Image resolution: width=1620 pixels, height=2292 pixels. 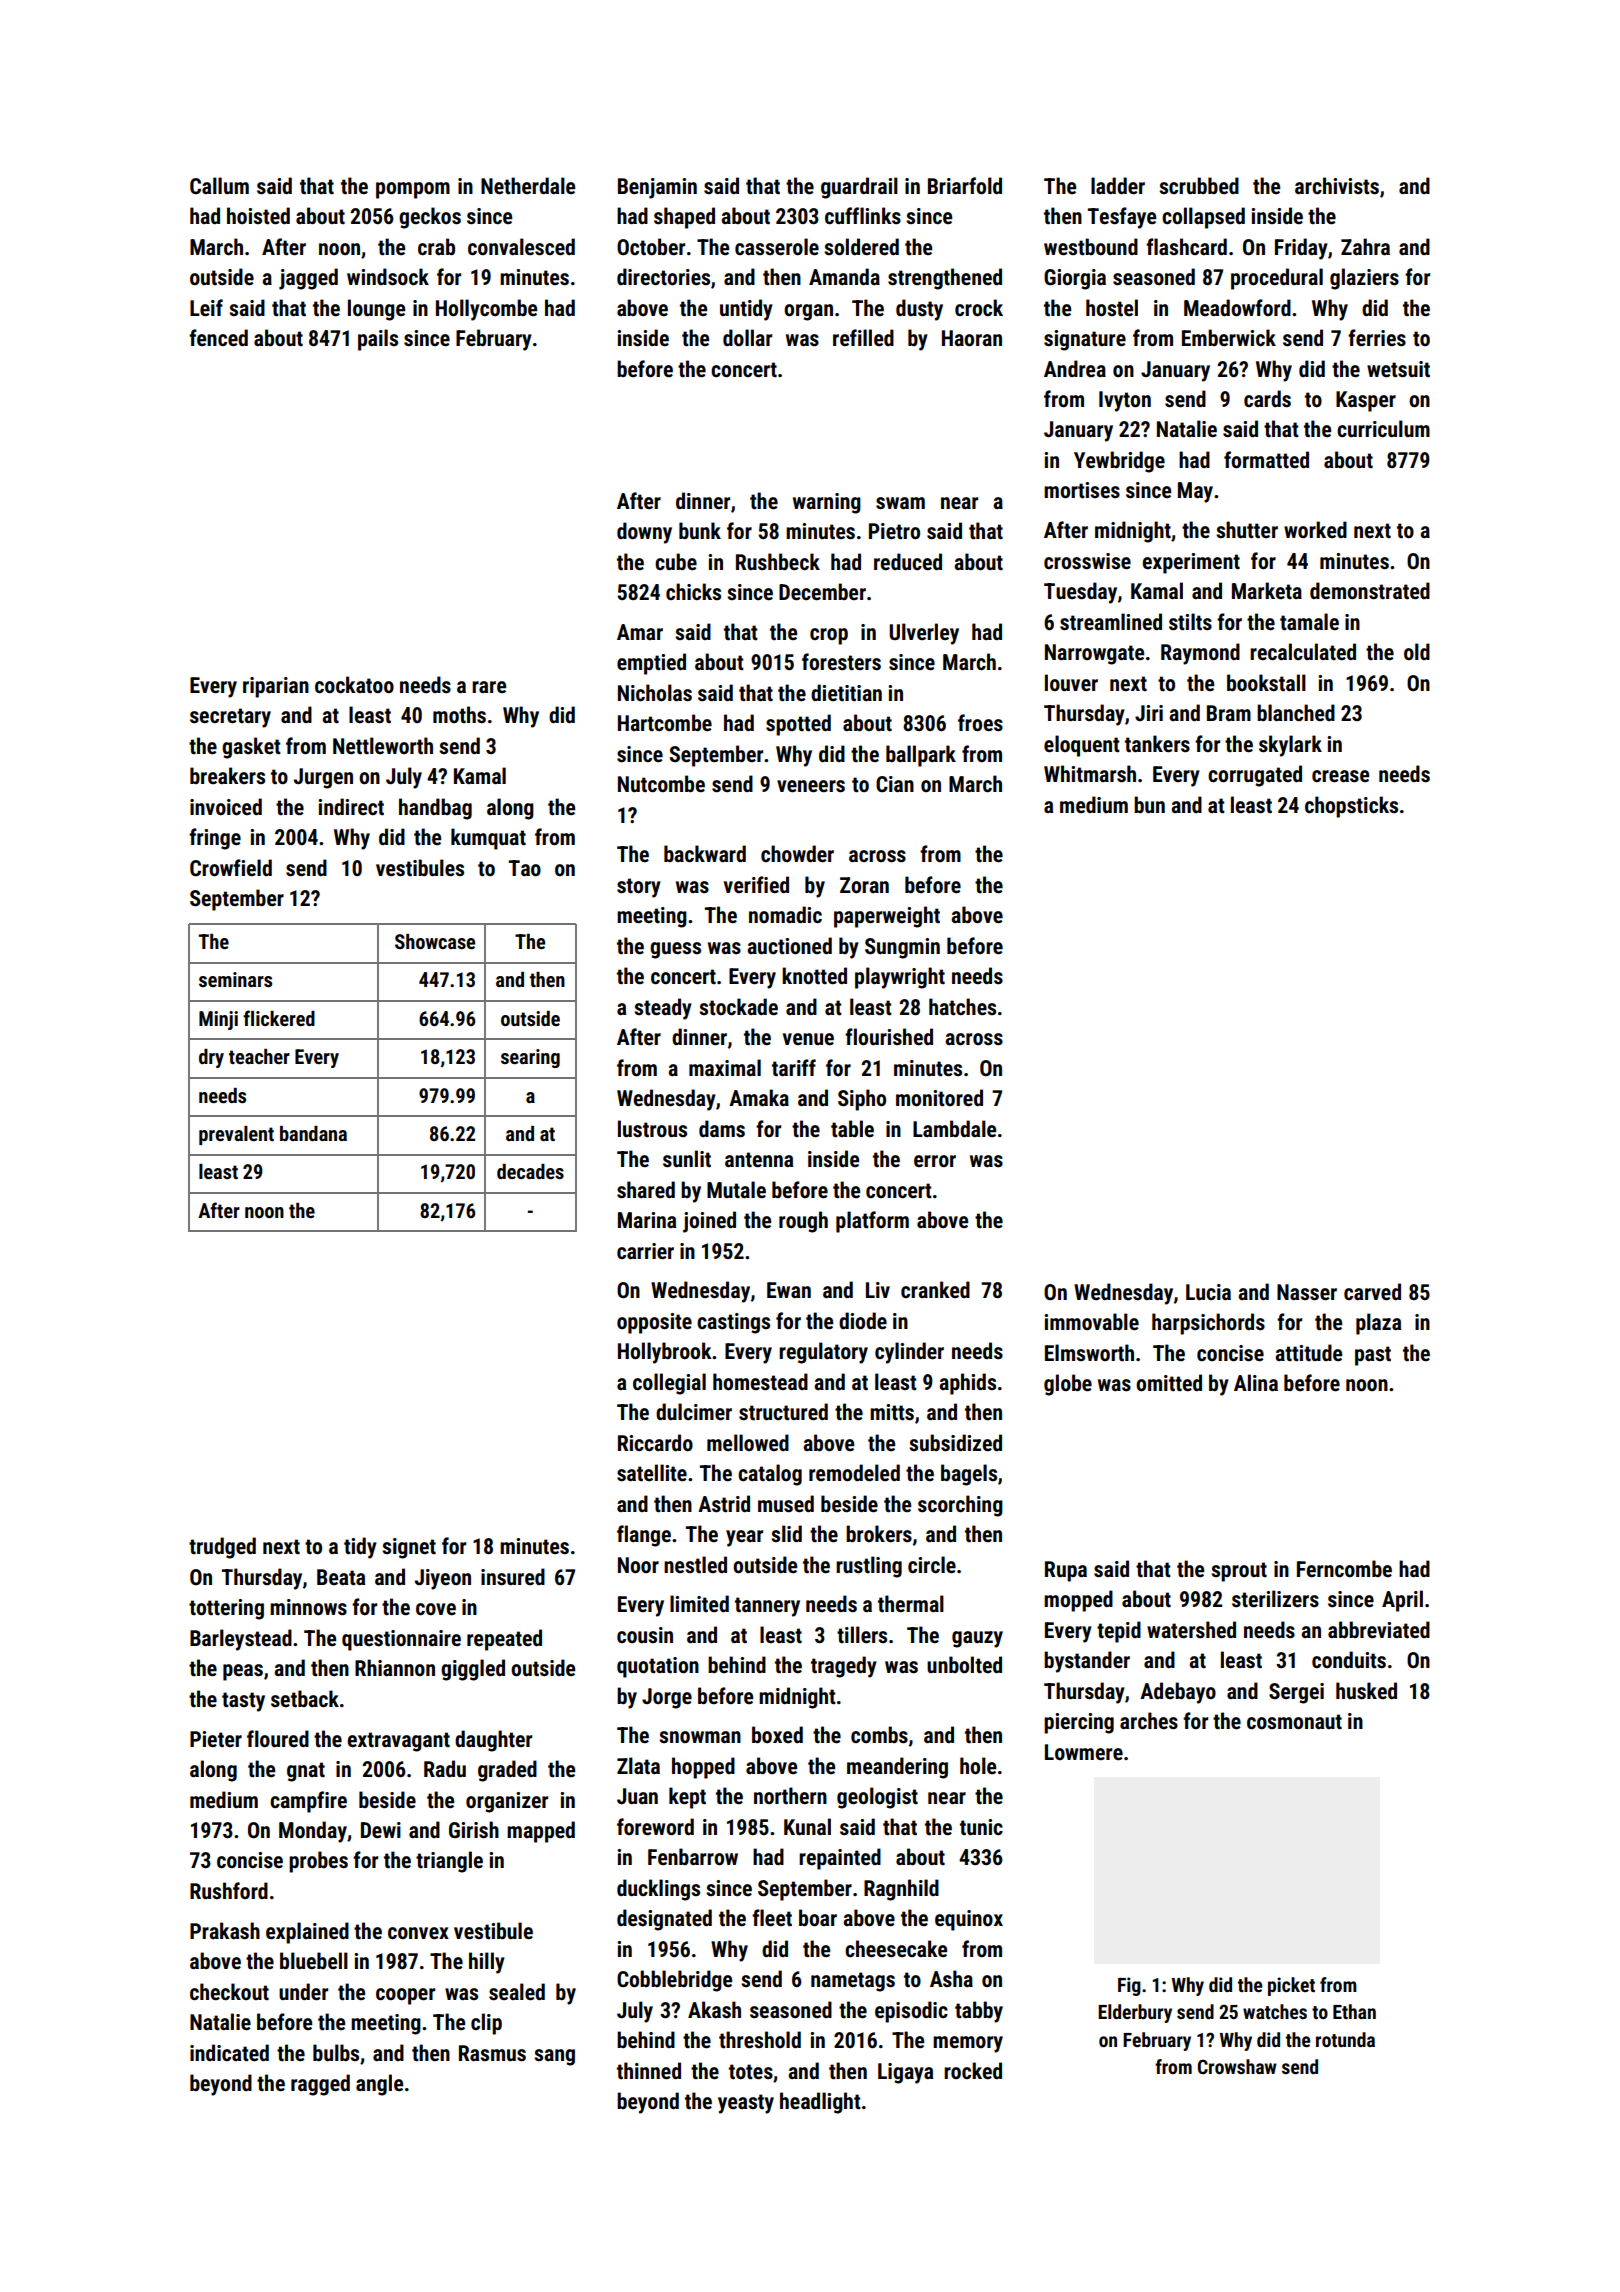 I want to click on Showcase, so click(x=435, y=941).
